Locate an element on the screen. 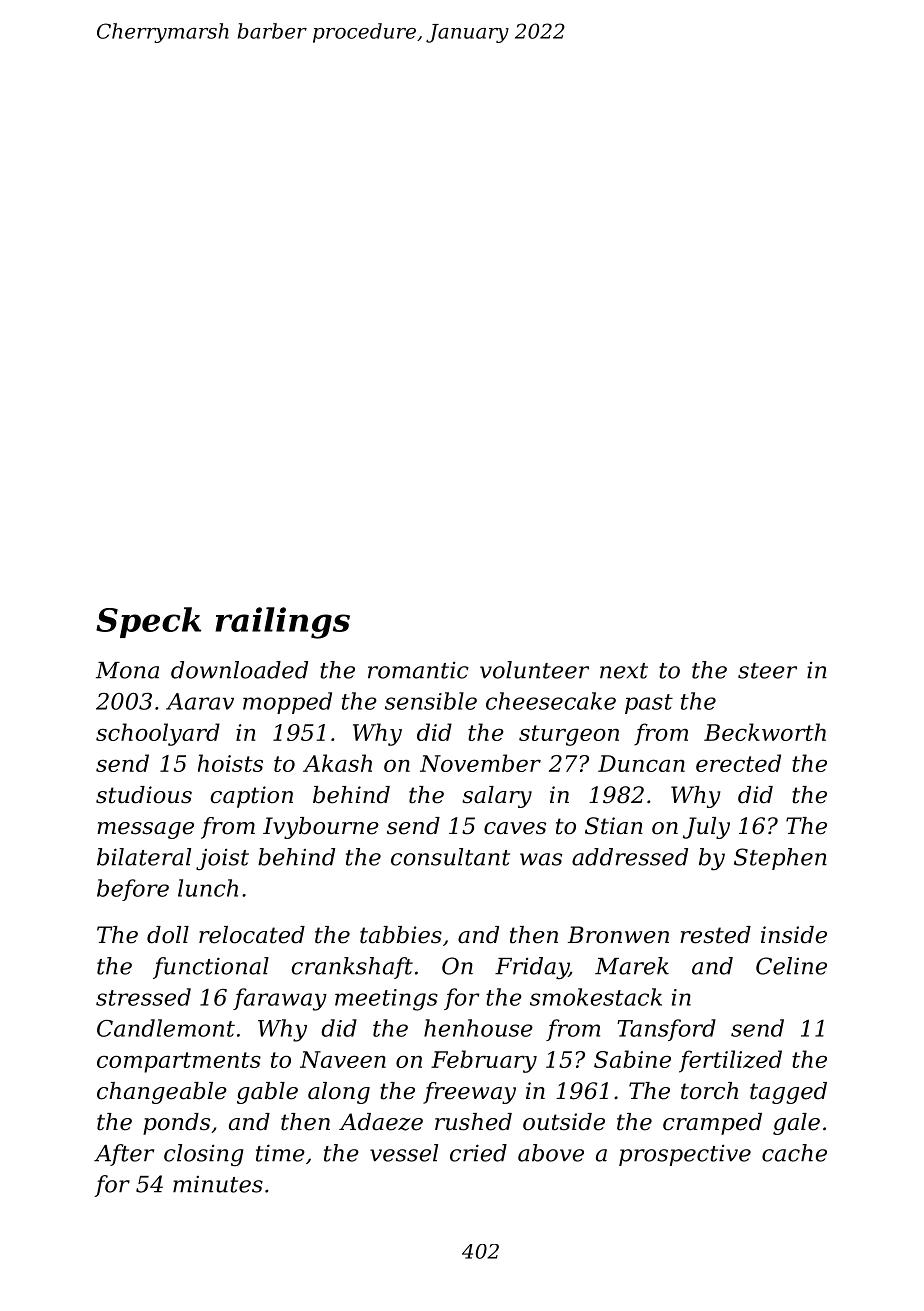 This screenshot has height=1311, width=924. November is located at coordinates (480, 763).
